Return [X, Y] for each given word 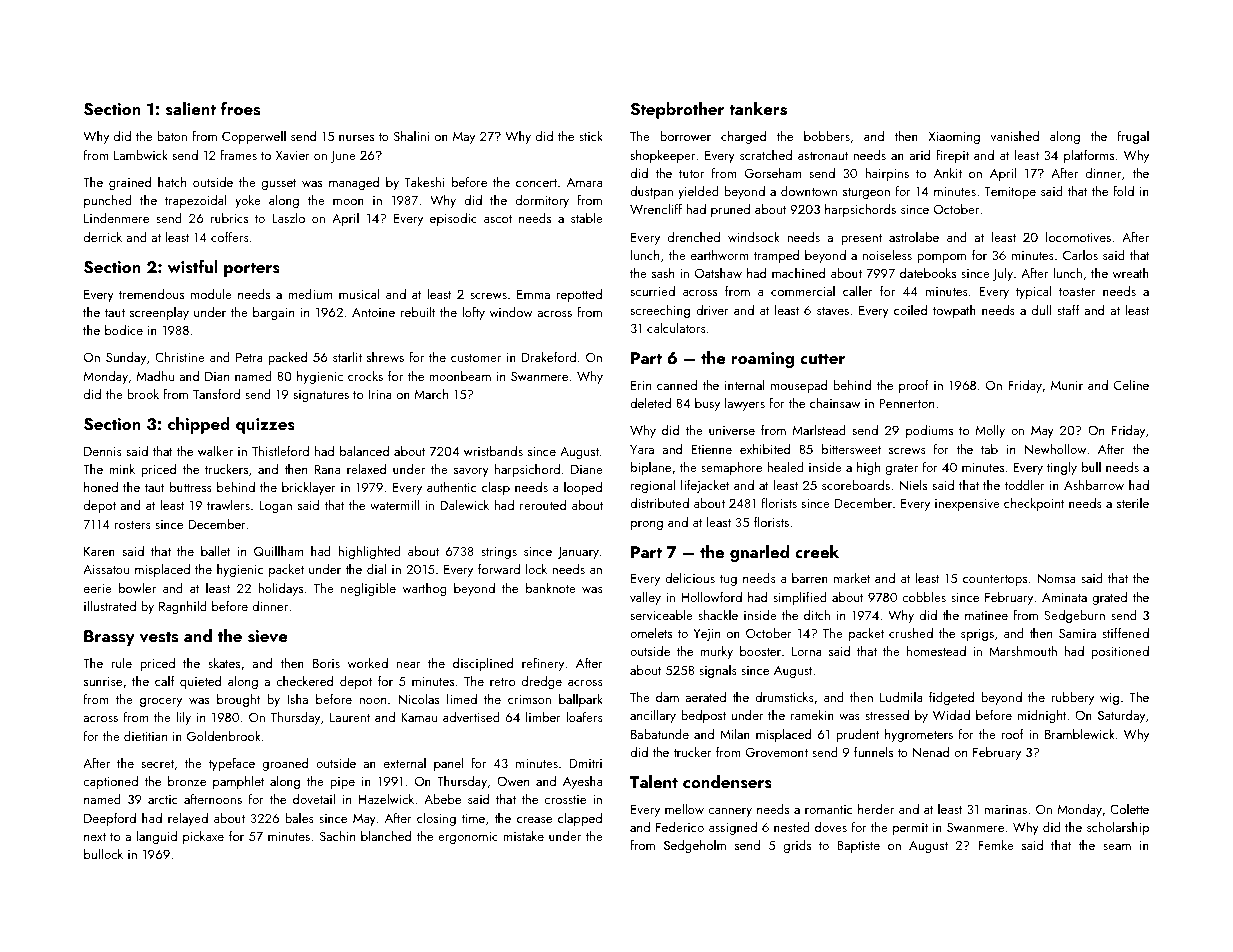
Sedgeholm [695, 846]
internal [745, 385]
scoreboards [856, 484]
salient [191, 109]
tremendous [151, 293]
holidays [280, 589]
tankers [758, 109]
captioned [110, 782]
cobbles [924, 596]
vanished [1015, 135]
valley [645, 598]
